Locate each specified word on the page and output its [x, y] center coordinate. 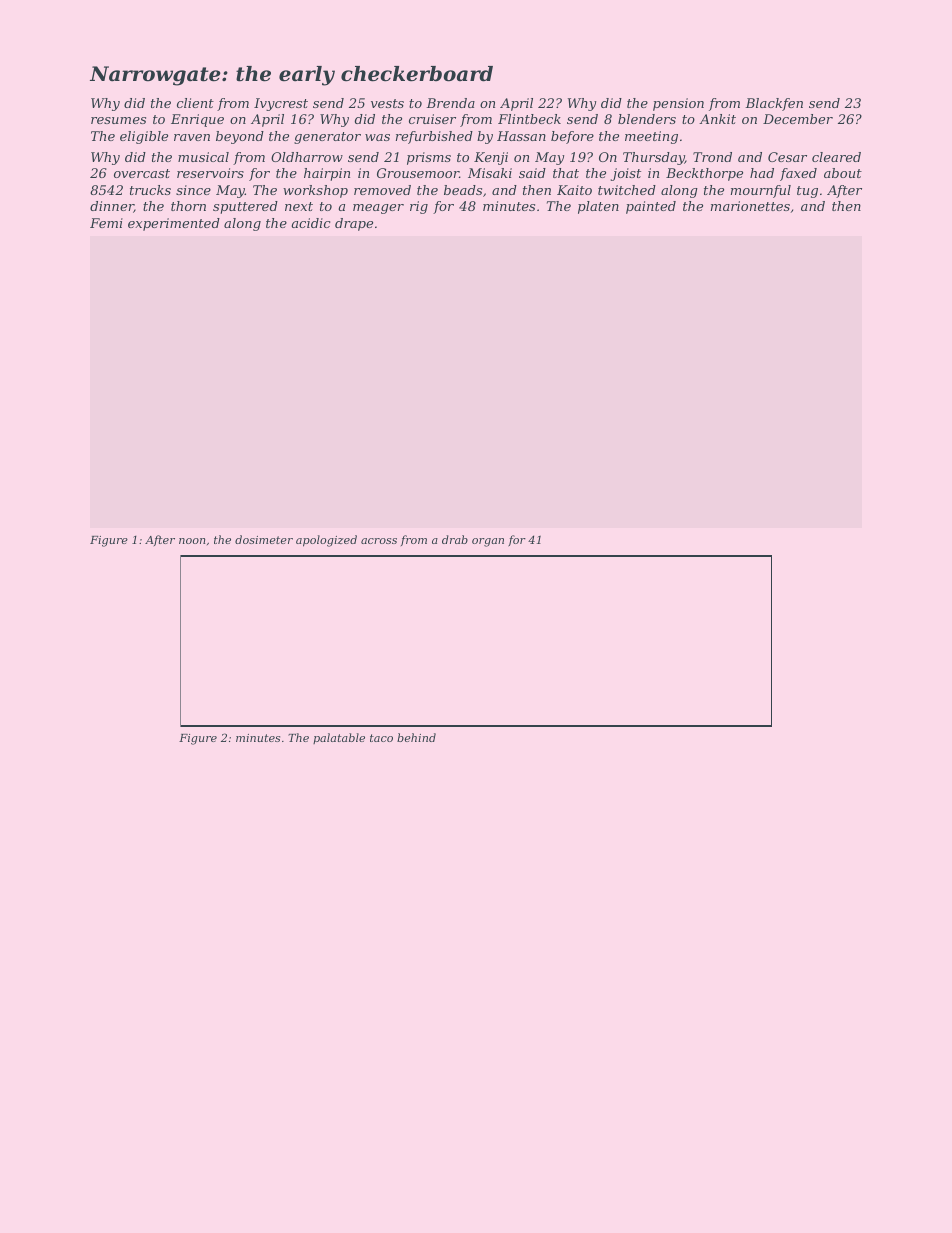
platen [598, 207]
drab [455, 539]
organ [488, 542]
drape [354, 224]
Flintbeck [529, 119]
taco [381, 738]
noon [192, 541]
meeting [651, 137]
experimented [174, 224]
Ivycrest [281, 104]
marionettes [750, 206]
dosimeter [264, 539]
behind [416, 737]
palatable [339, 738]
